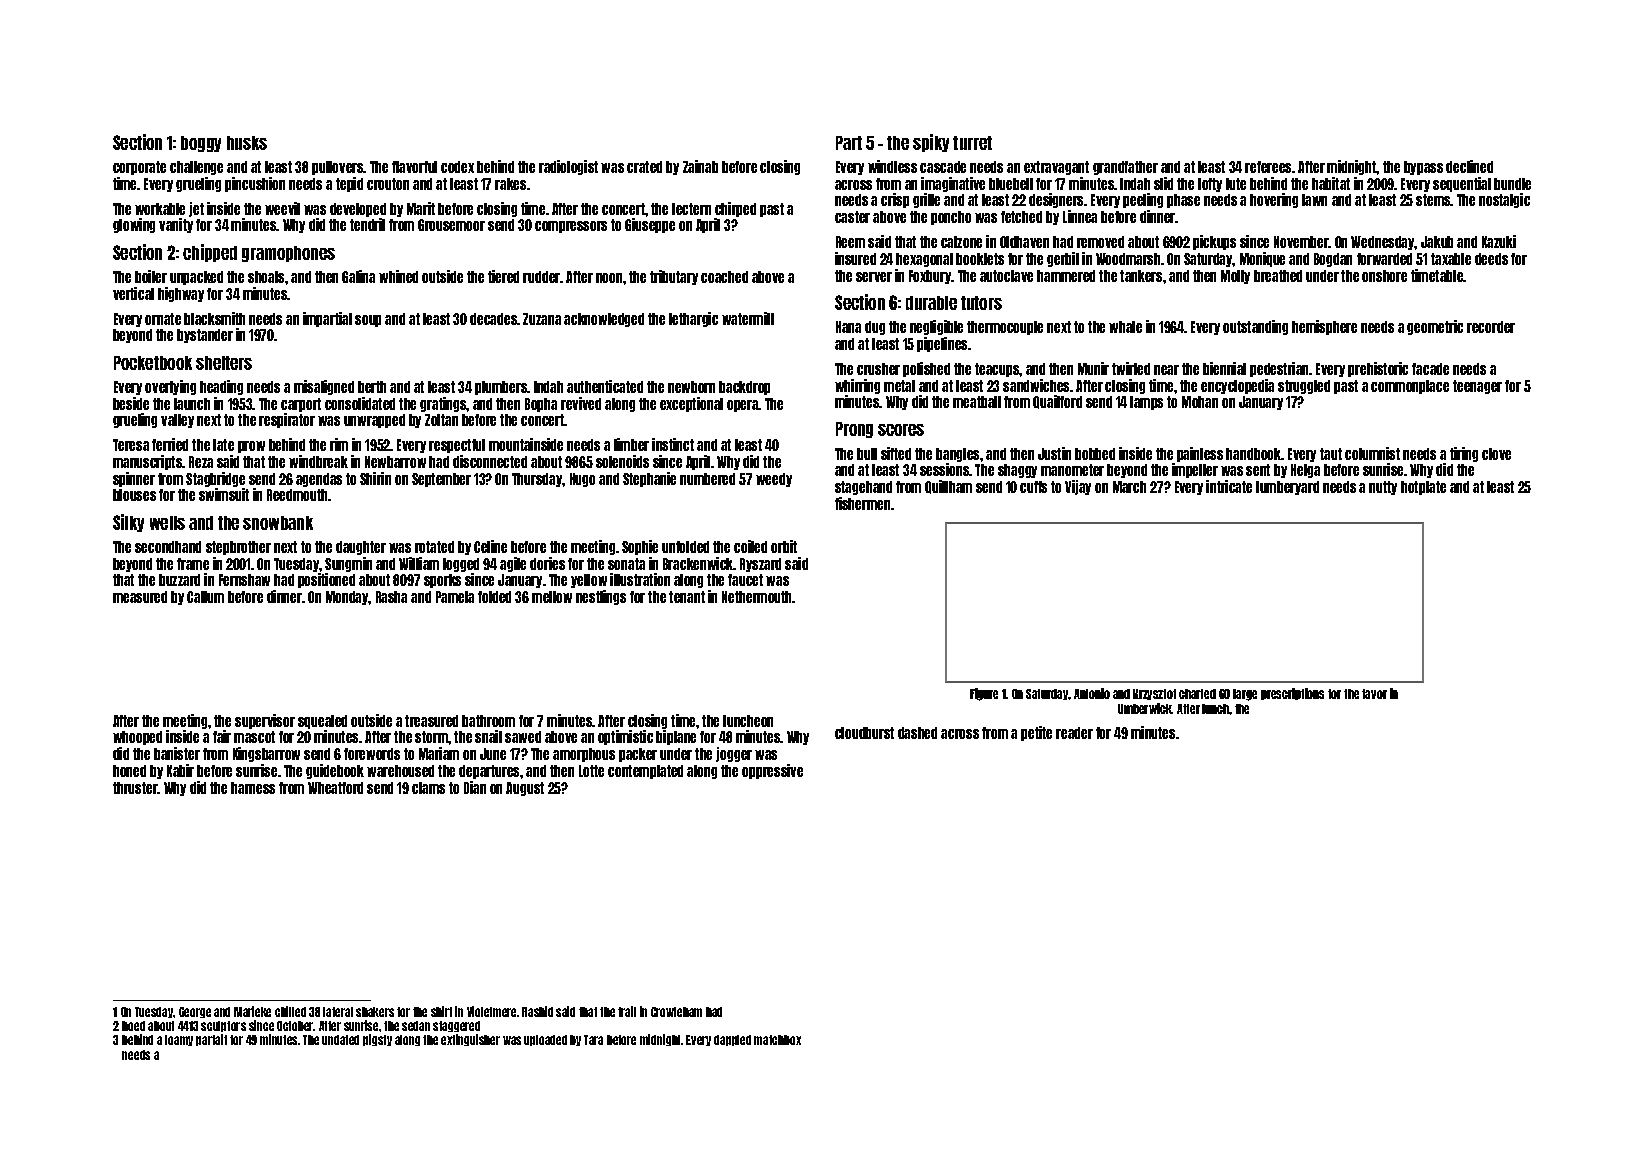 The image size is (1647, 1164). What do you see at coordinates (488, 736) in the image?
I see `snail` at bounding box center [488, 736].
